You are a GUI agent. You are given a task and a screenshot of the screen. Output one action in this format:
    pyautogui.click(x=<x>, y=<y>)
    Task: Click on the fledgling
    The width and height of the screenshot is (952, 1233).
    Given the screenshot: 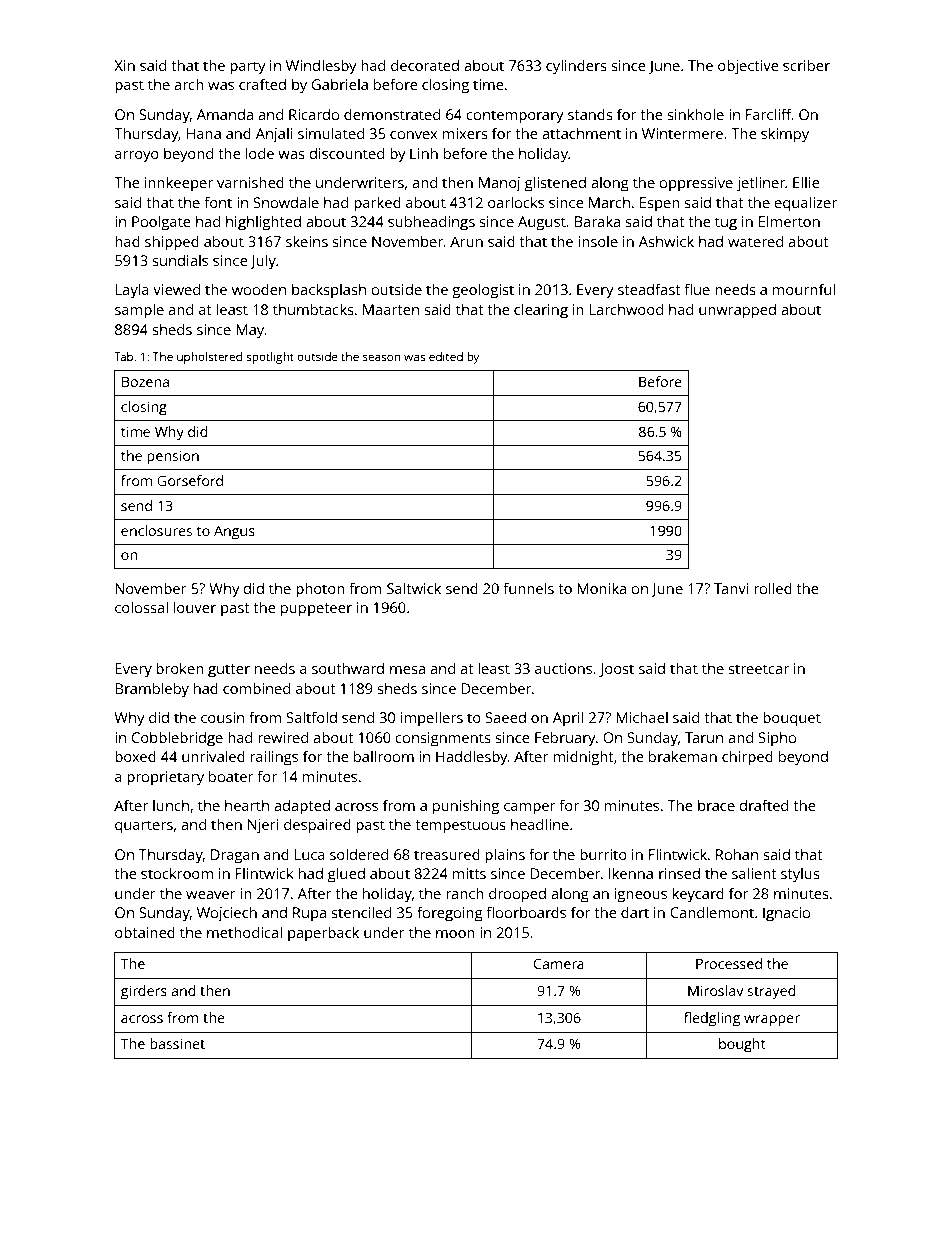 What is the action you would take?
    pyautogui.click(x=712, y=1019)
